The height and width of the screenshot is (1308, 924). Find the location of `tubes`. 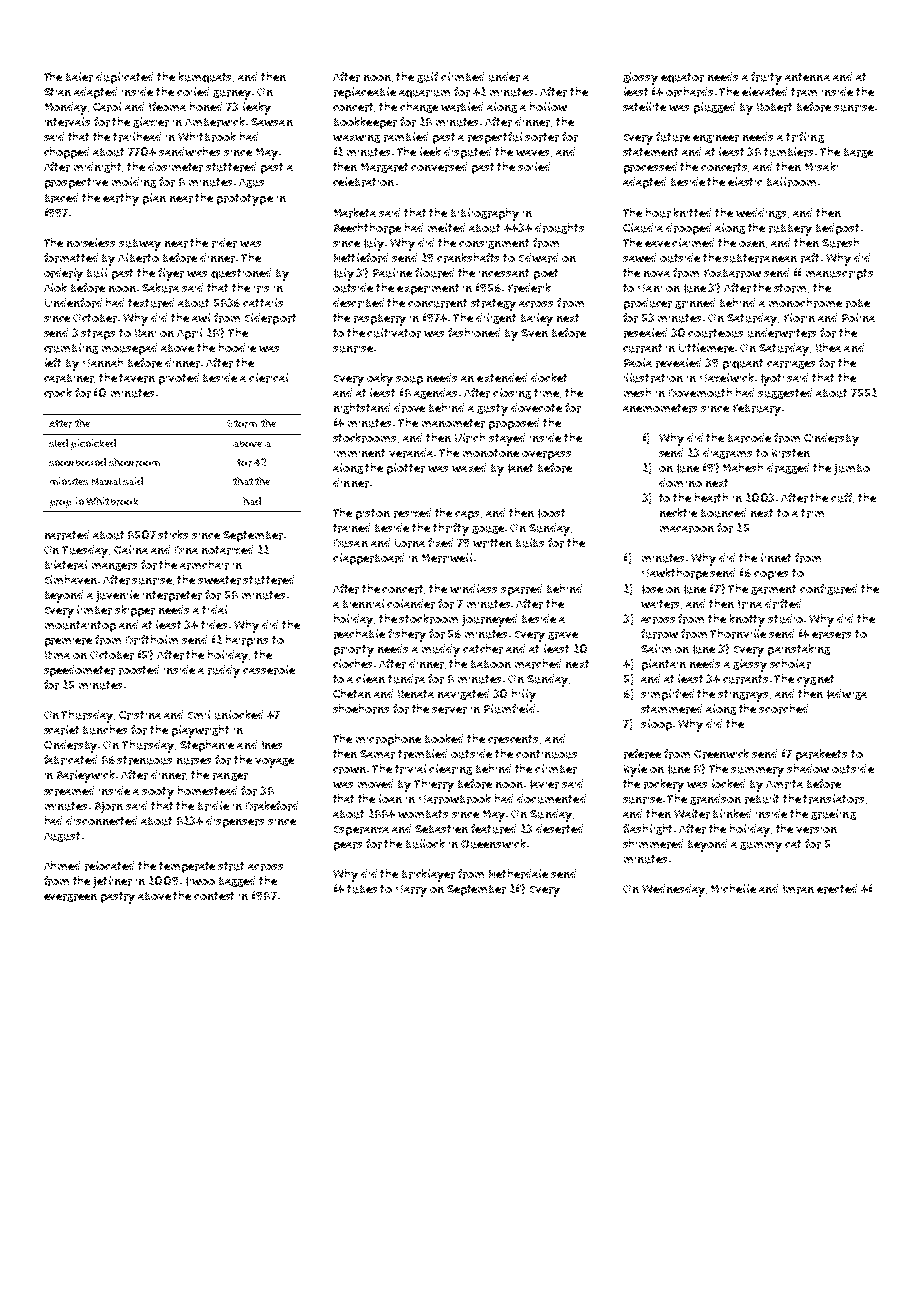

tubes is located at coordinates (362, 889).
